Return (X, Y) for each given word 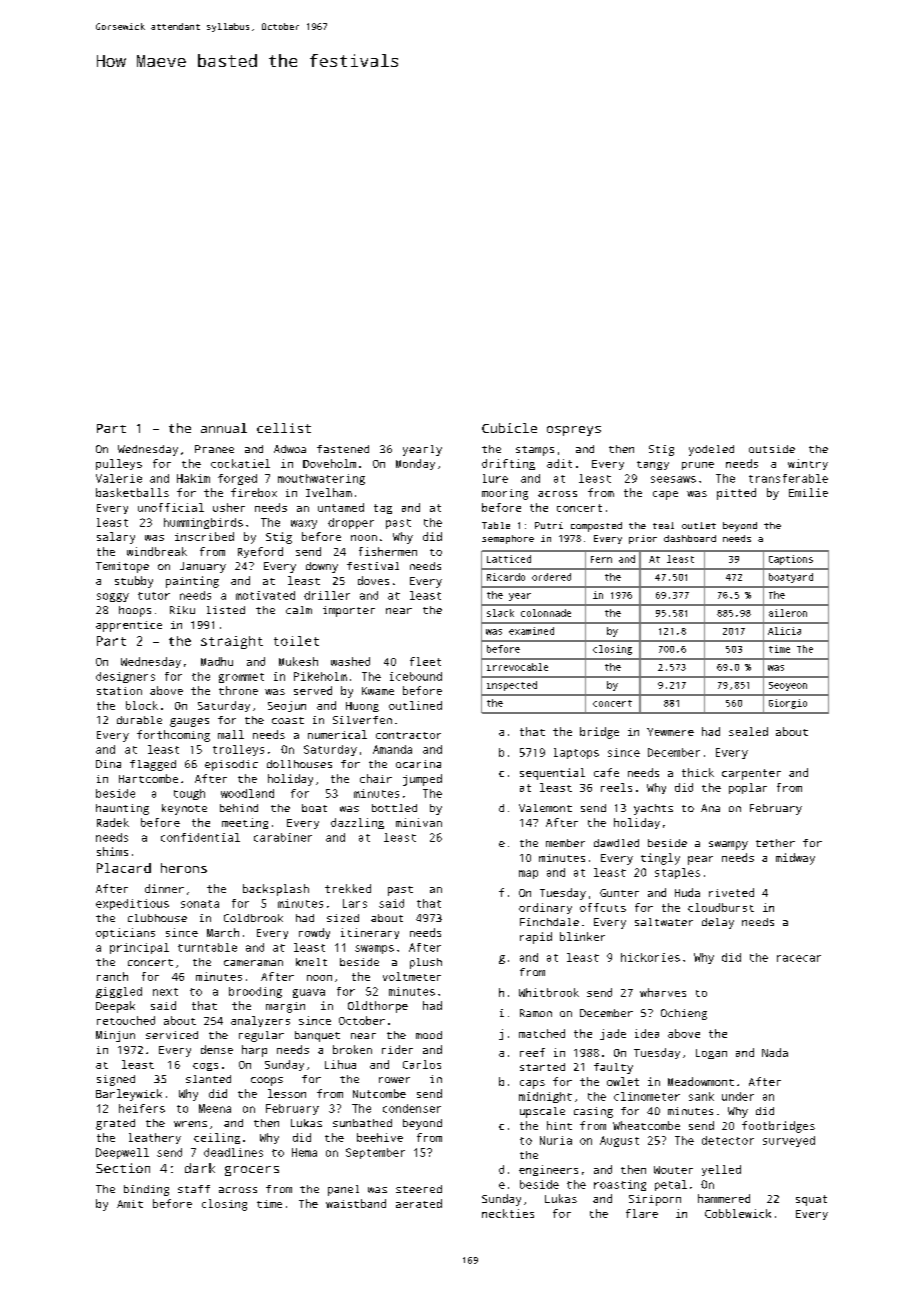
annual (224, 428)
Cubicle (509, 428)
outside (772, 449)
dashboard (690, 538)
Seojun (287, 706)
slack (500, 613)
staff (194, 1189)
